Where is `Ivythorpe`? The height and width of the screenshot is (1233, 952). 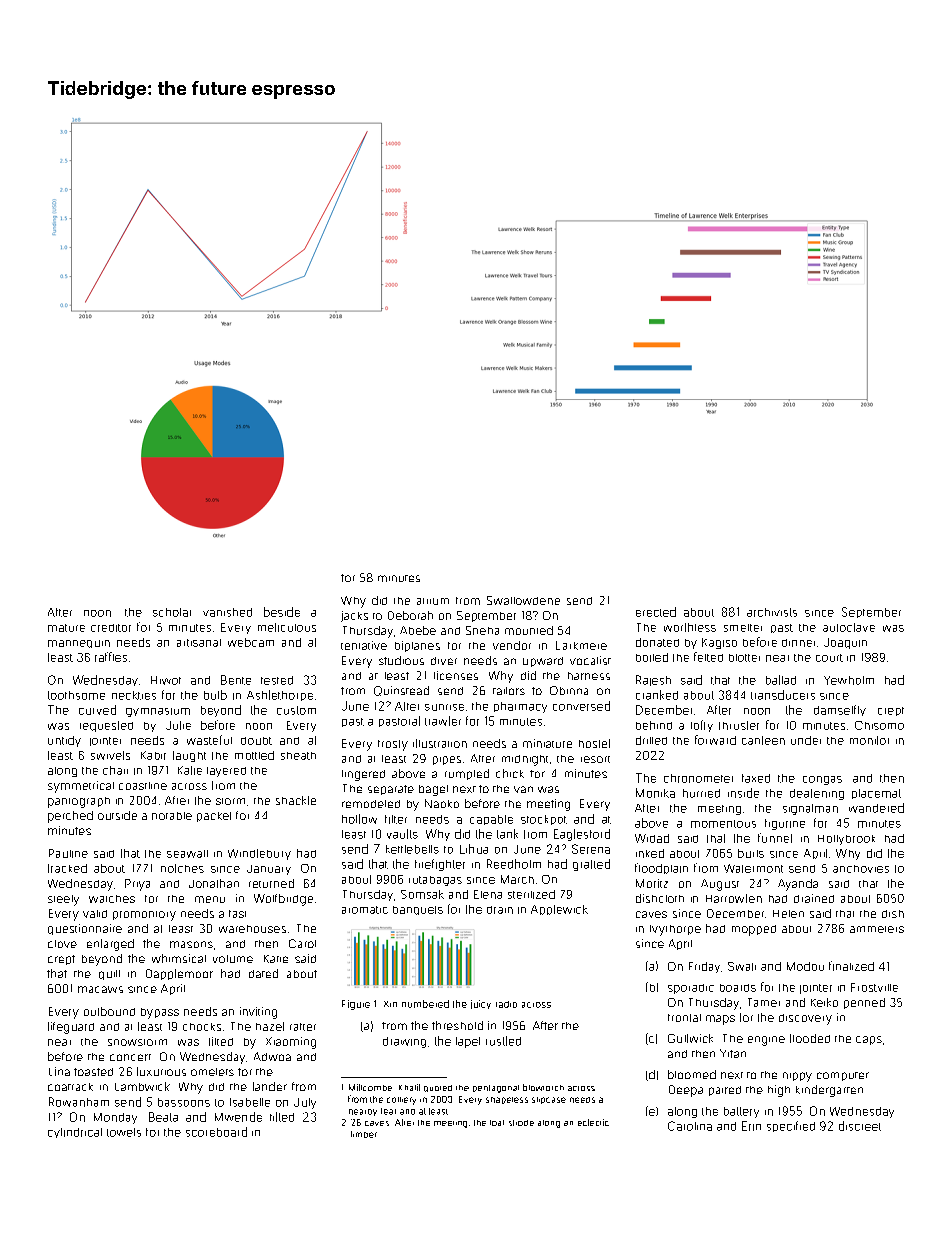
Ivythorpe is located at coordinates (675, 930).
